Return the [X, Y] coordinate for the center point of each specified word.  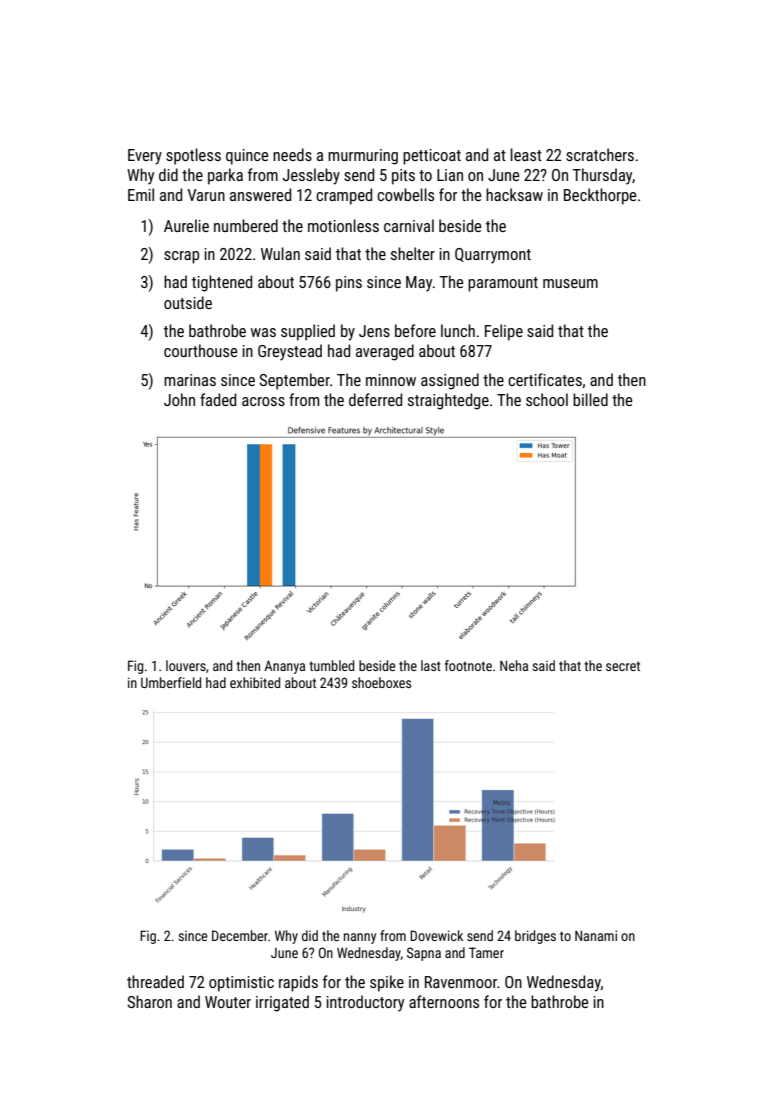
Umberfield [171, 682]
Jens [374, 331]
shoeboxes [381, 682]
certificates [545, 379]
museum [570, 283]
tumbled [331, 665]
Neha [514, 665]
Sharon [149, 1001]
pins [349, 284]
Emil [141, 194]
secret [623, 666]
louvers [186, 665]
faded [218, 399]
